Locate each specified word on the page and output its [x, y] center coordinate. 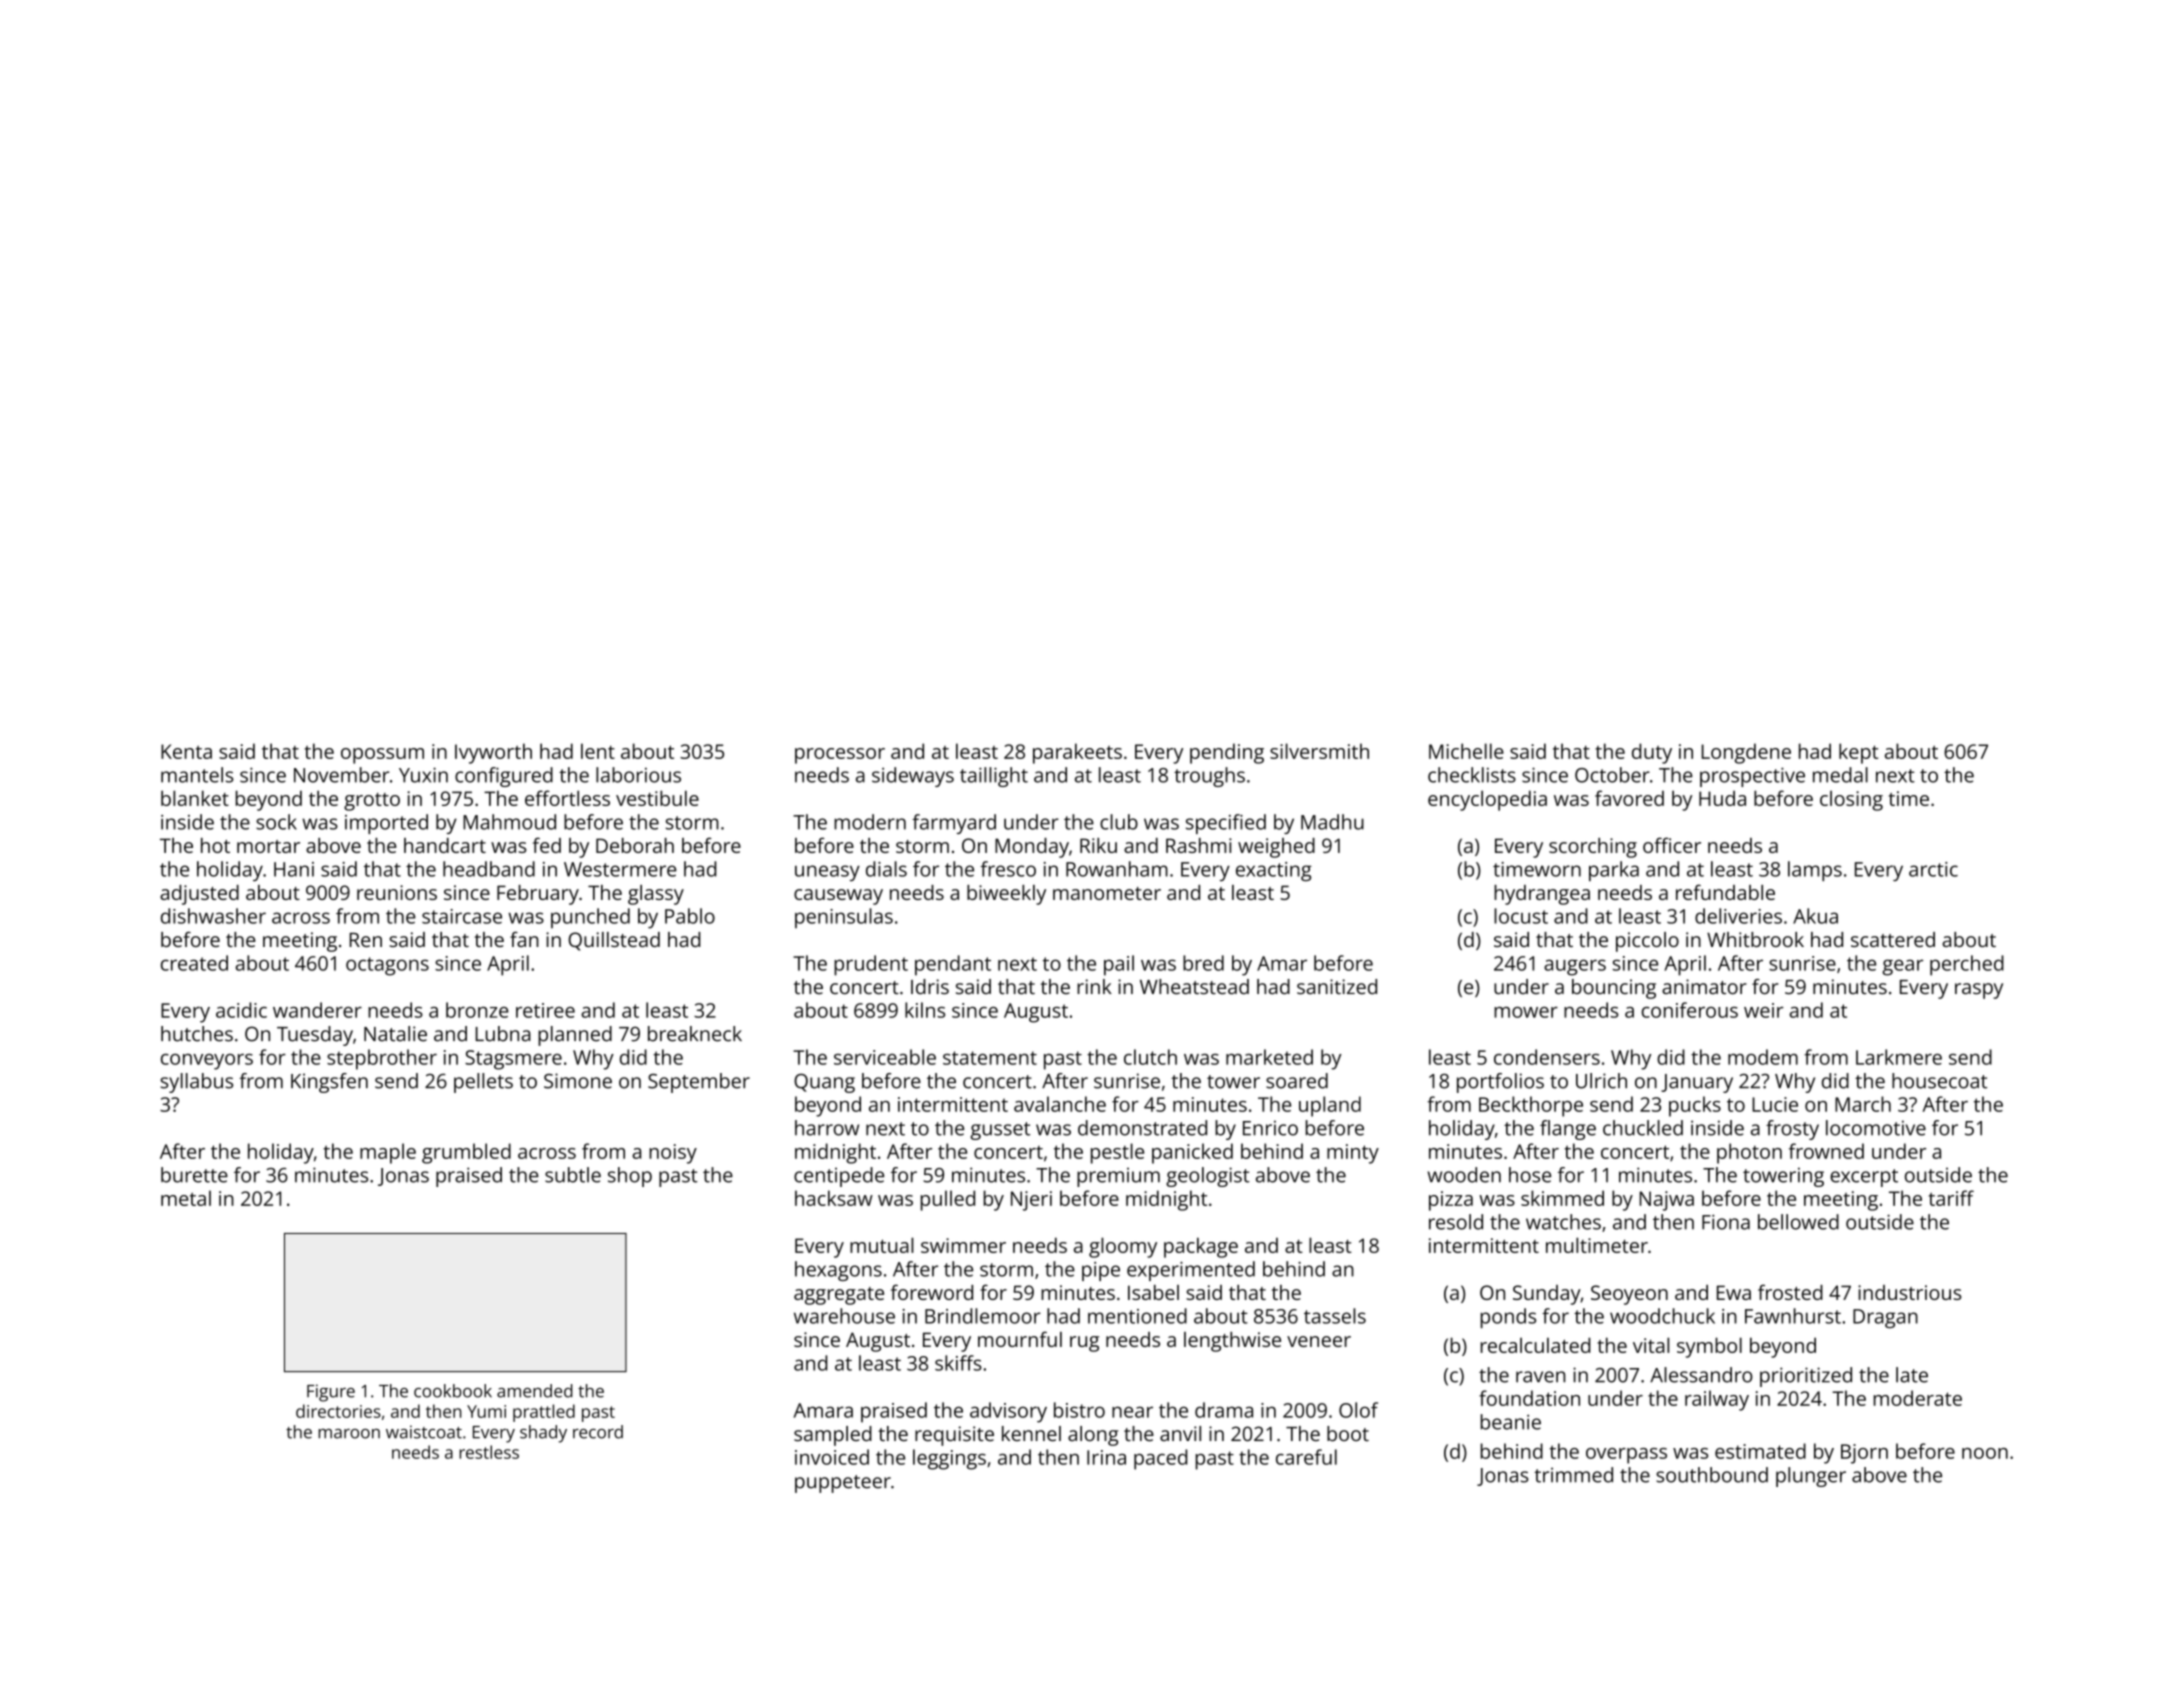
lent [598, 751]
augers [1575, 967]
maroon [349, 1434]
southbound [1712, 1475]
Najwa [1667, 1201]
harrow [827, 1128]
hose [1530, 1175]
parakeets [1077, 753]
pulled [948, 1200]
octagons [387, 966]
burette [194, 1175]
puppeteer [843, 1484]
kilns [925, 1010]
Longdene [1746, 753]
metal [186, 1198]
